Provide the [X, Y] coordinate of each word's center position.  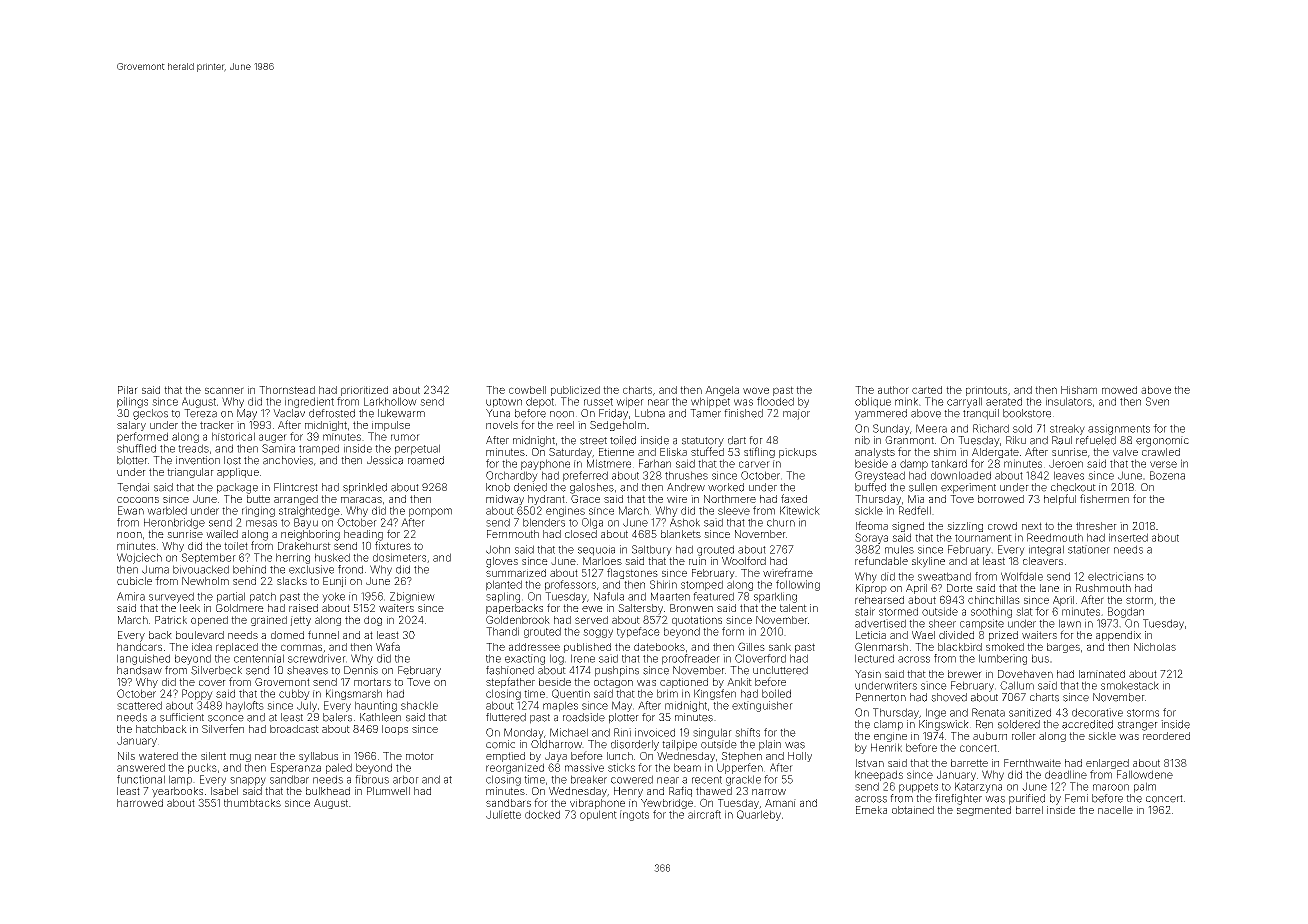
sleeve [734, 510]
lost [232, 460]
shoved [949, 697]
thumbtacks [252, 803]
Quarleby [759, 815]
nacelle [1115, 810]
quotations [697, 621]
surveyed [171, 597]
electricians [1116, 576]
